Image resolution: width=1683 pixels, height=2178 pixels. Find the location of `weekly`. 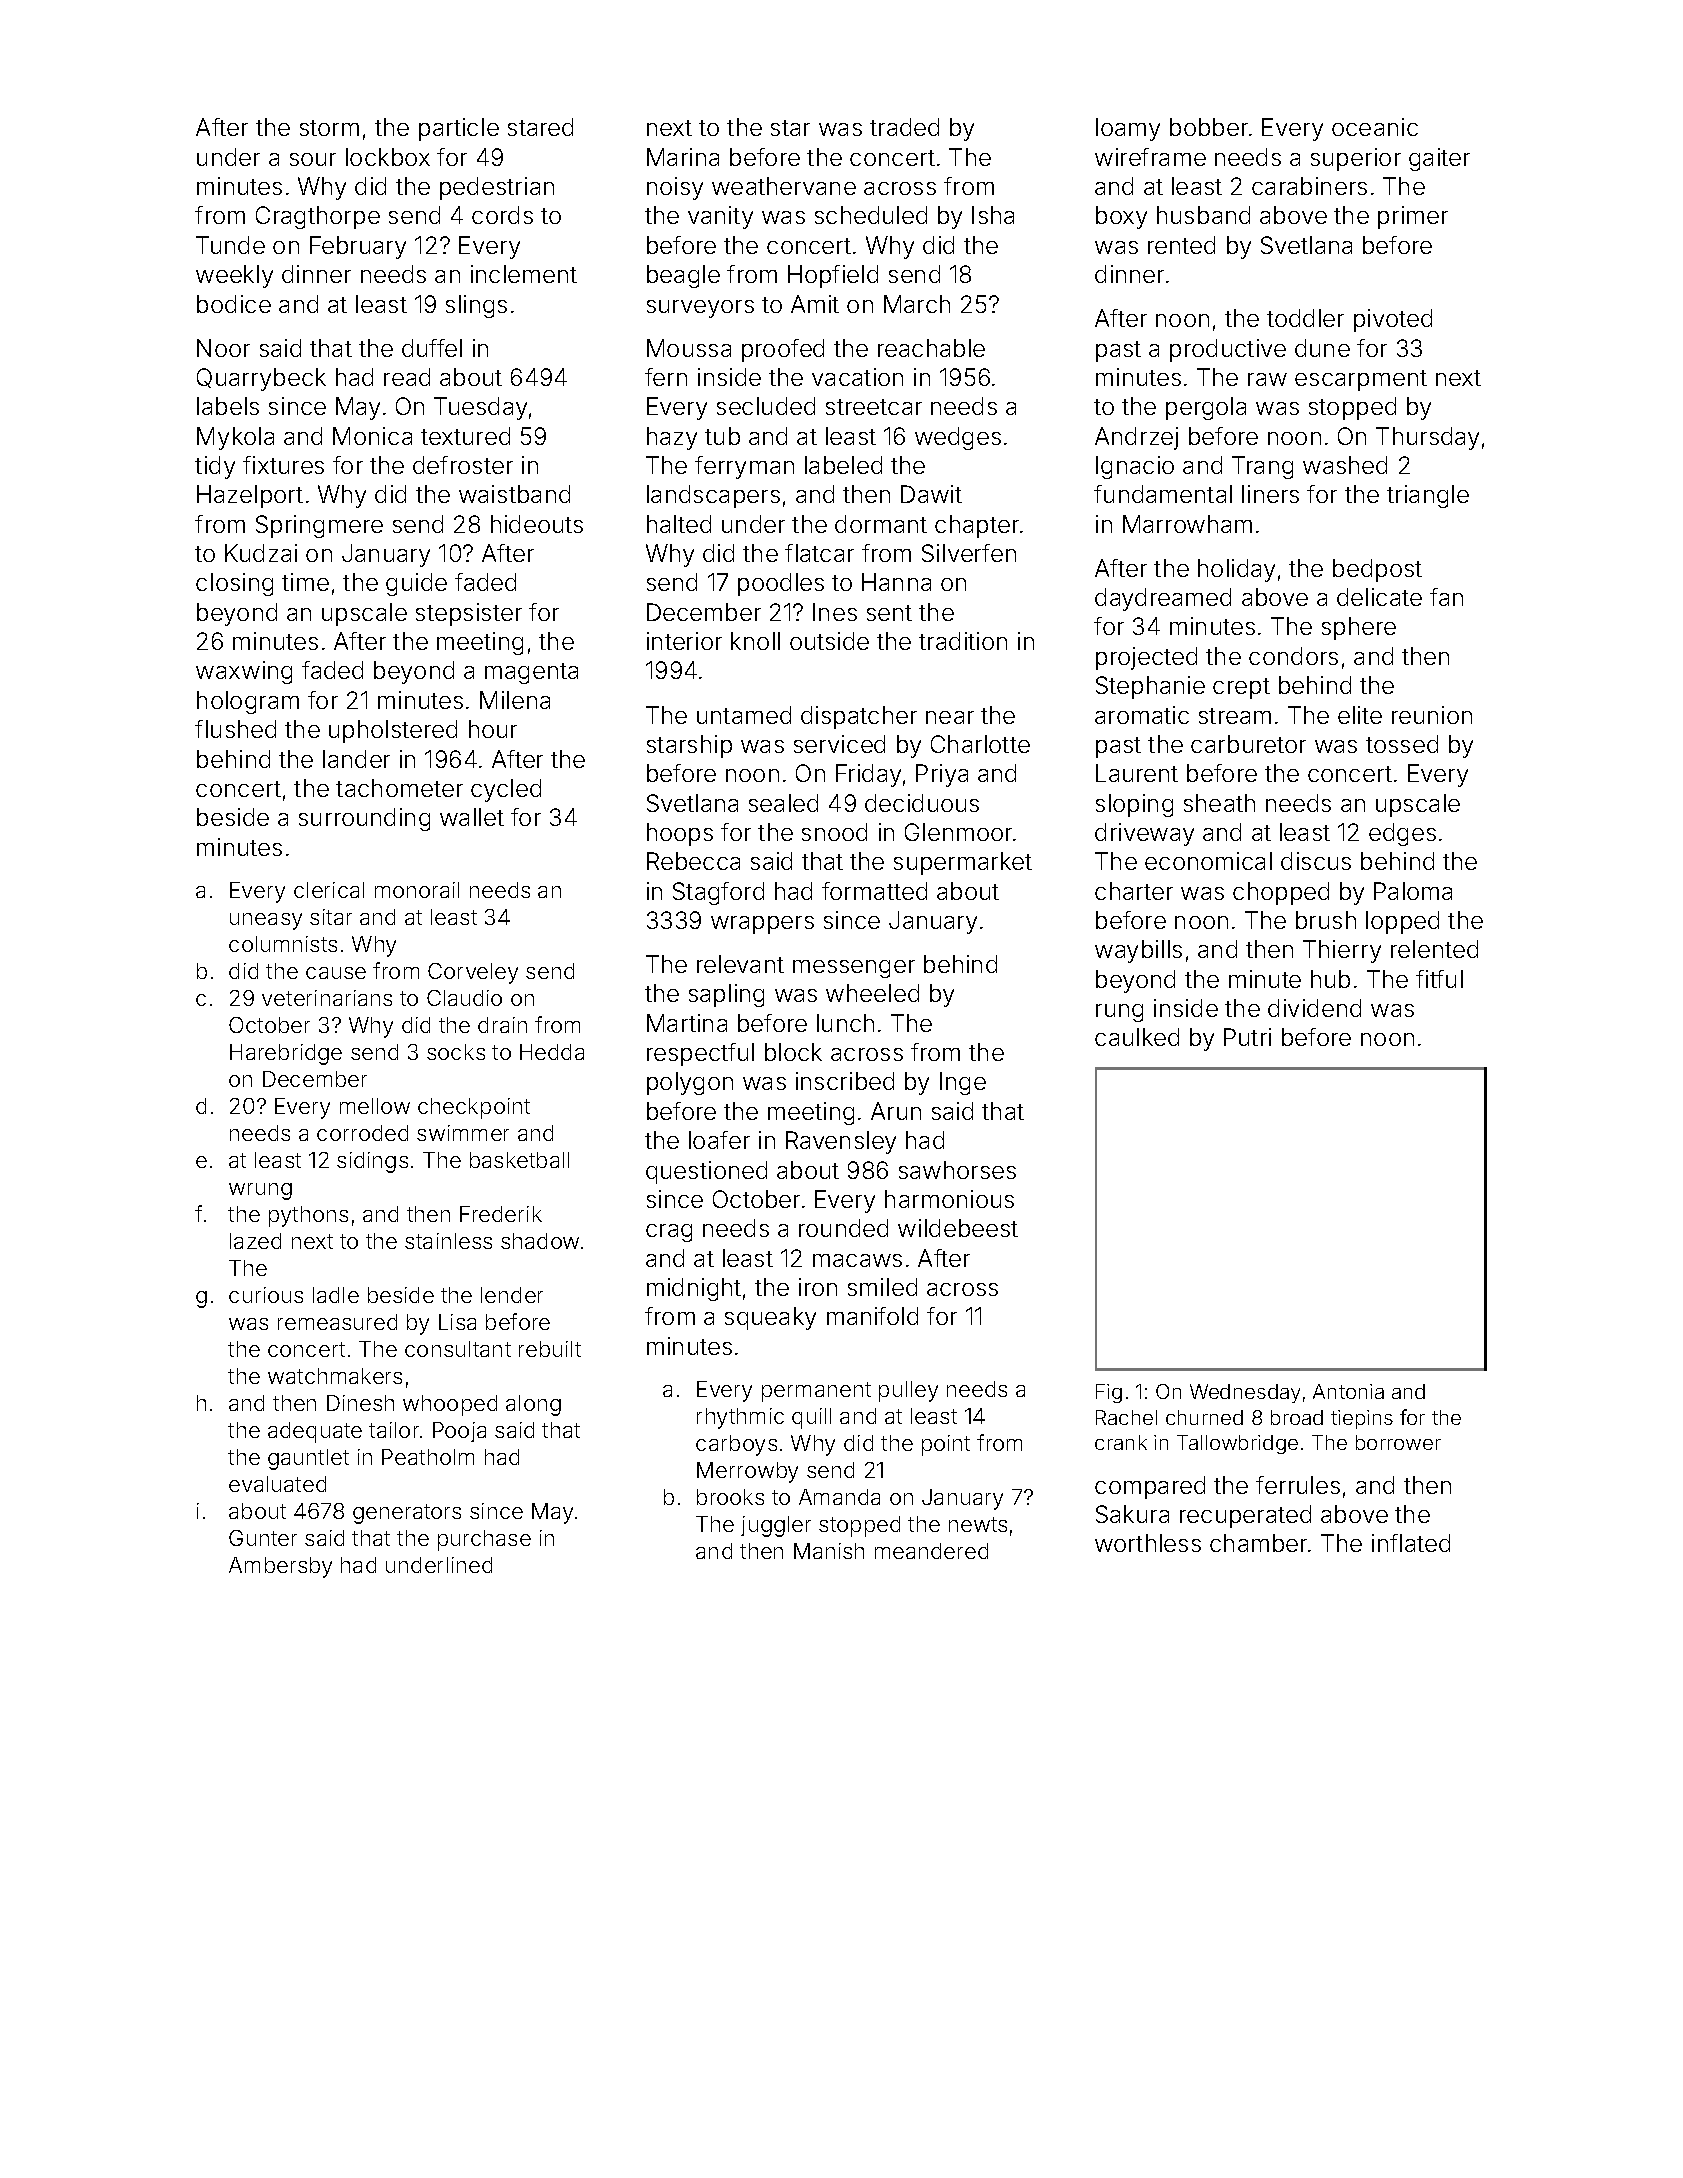

weekly is located at coordinates (234, 276).
